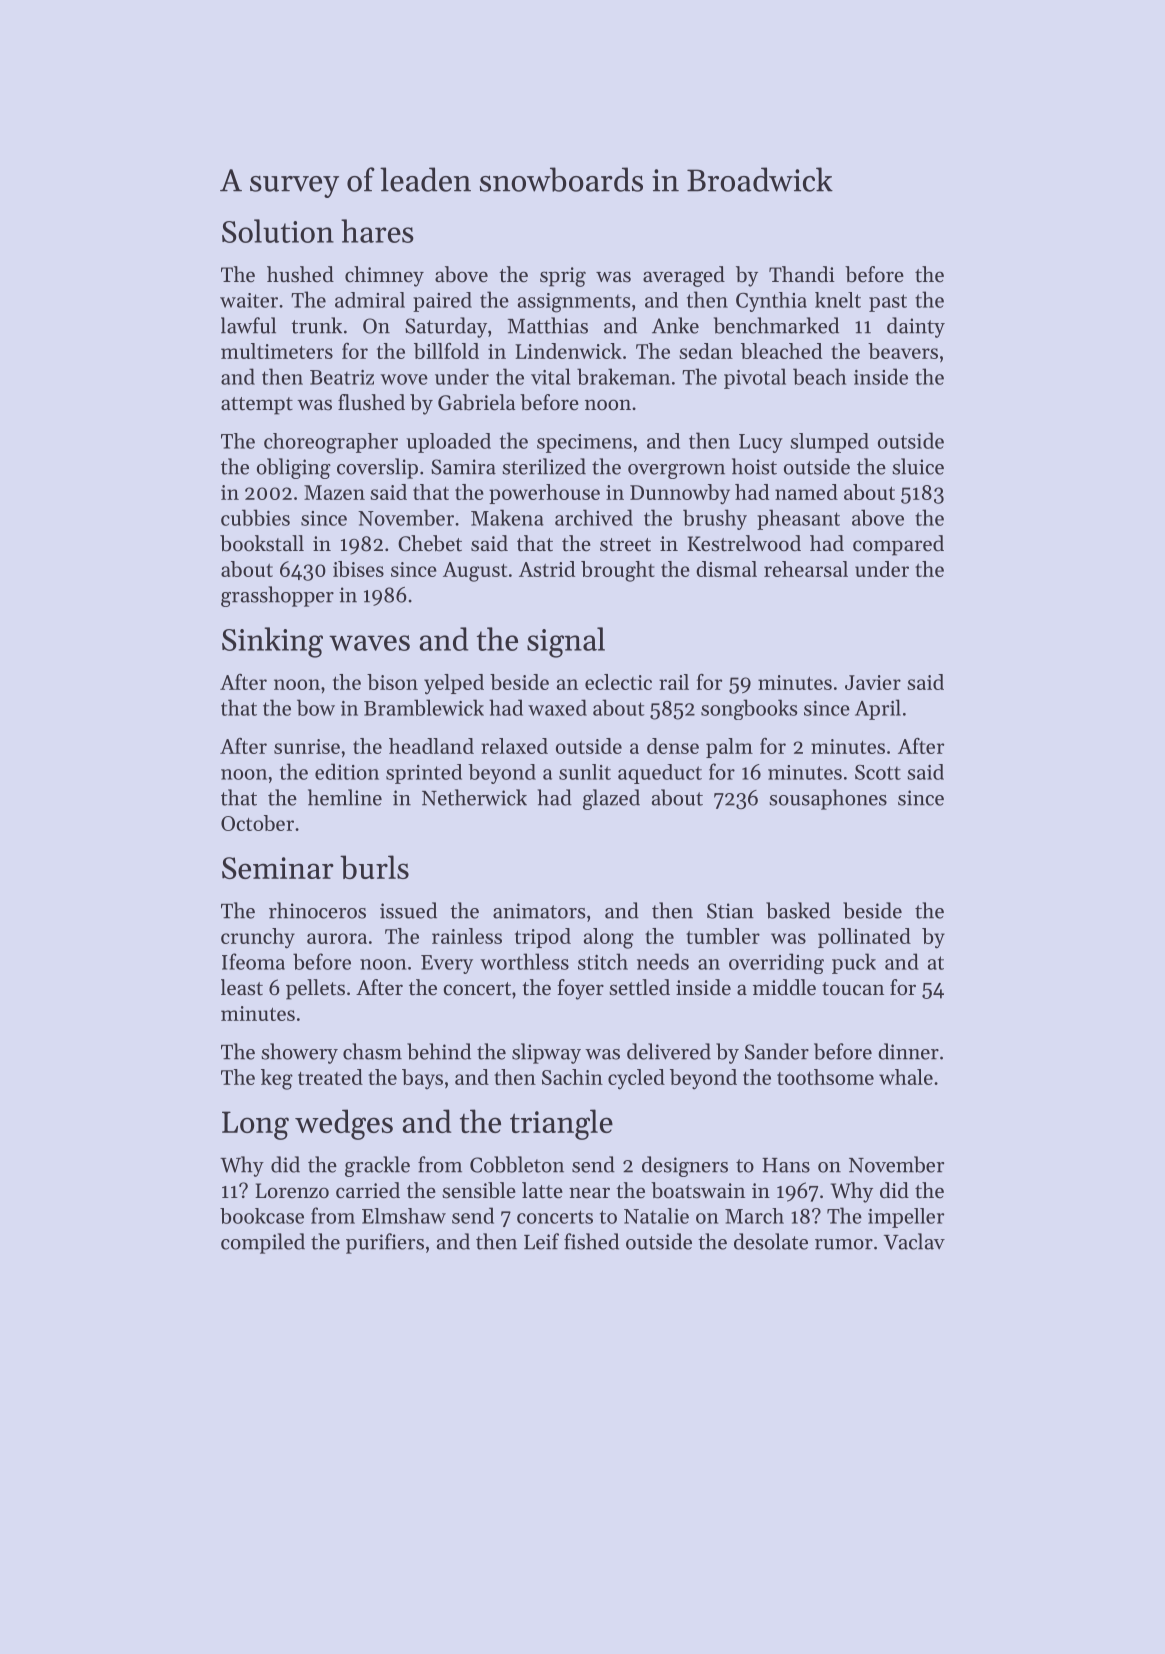  What do you see at coordinates (551, 376) in the screenshot?
I see `vital` at bounding box center [551, 376].
